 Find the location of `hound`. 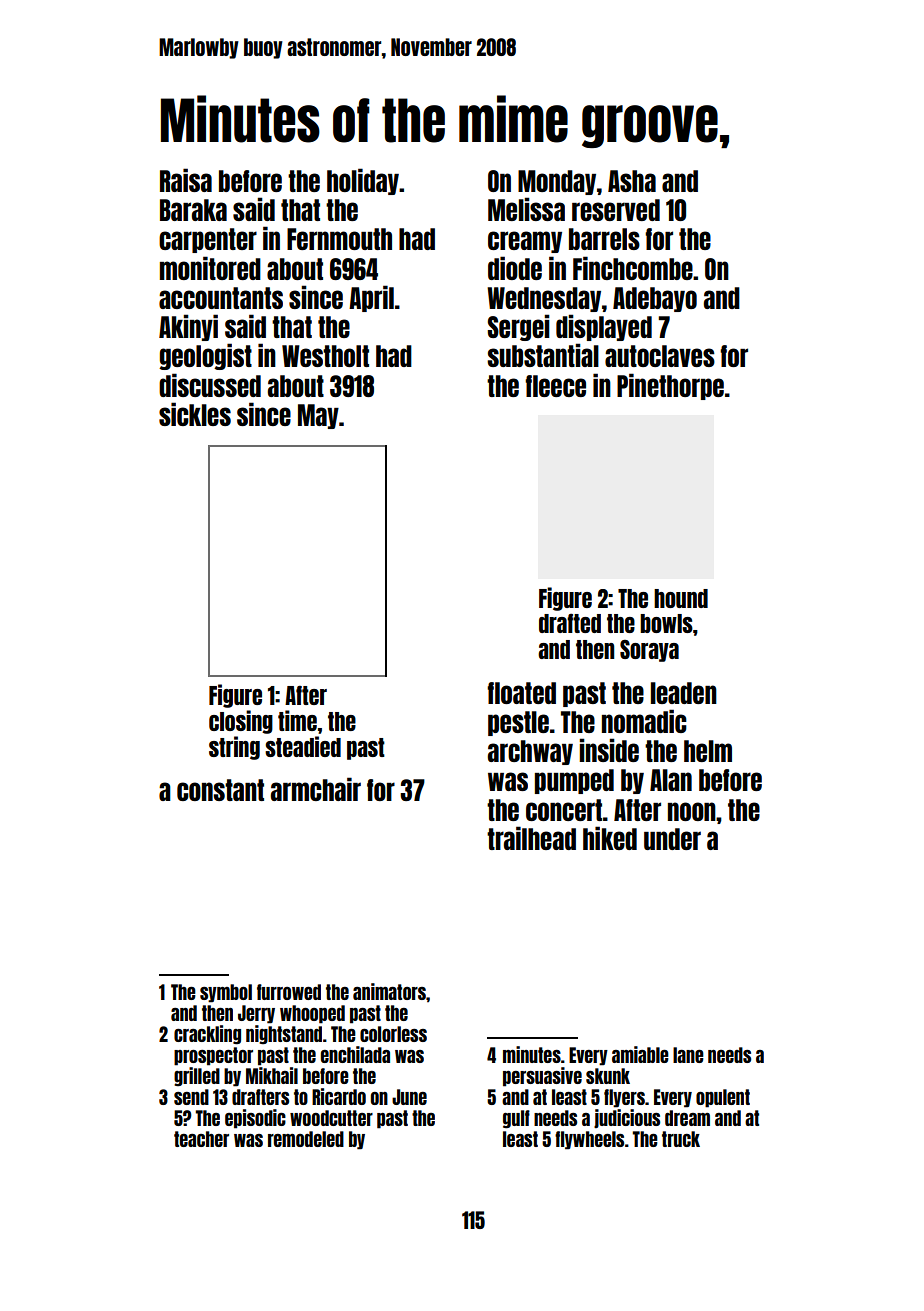

hound is located at coordinates (681, 598).
